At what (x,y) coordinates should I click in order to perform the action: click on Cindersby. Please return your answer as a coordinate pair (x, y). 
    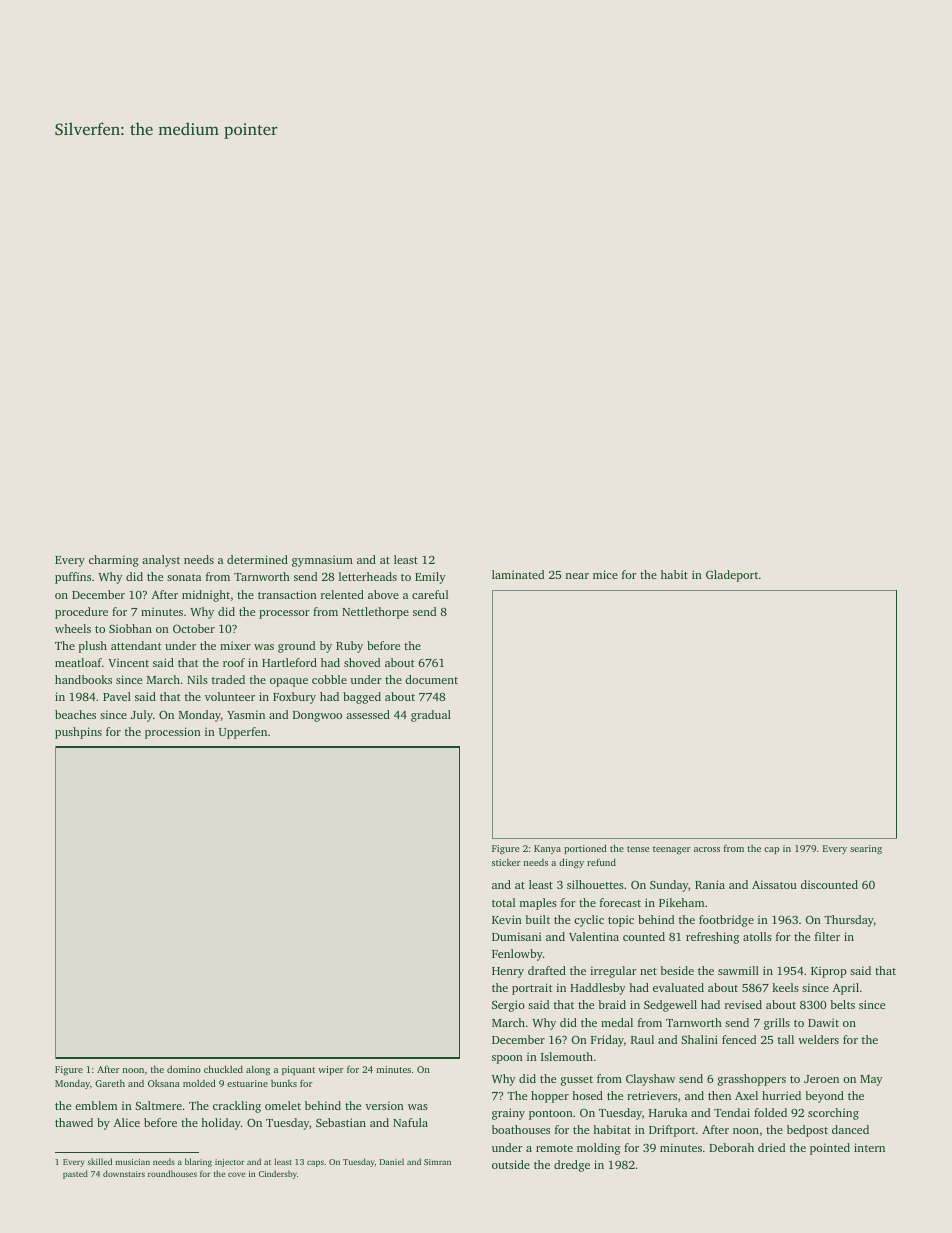
    Looking at the image, I should click on (278, 1174).
